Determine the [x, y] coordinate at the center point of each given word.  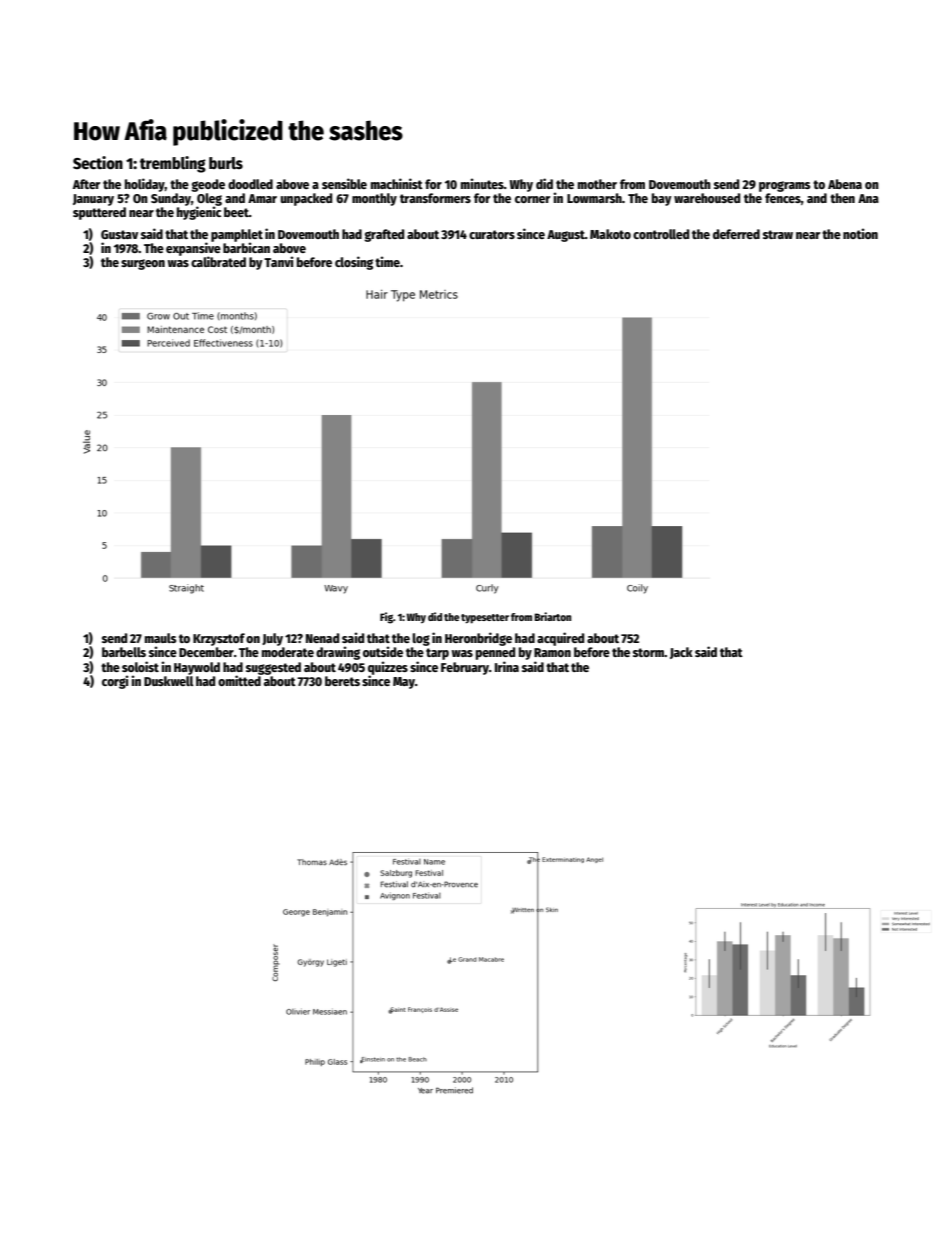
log [421, 639]
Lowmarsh [594, 198]
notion [860, 233]
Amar [262, 198]
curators [492, 234]
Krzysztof [219, 639]
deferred [736, 234]
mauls [160, 638]
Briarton [552, 616]
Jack [681, 653]
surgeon [143, 264]
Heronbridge [478, 639]
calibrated [218, 261]
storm [648, 652]
